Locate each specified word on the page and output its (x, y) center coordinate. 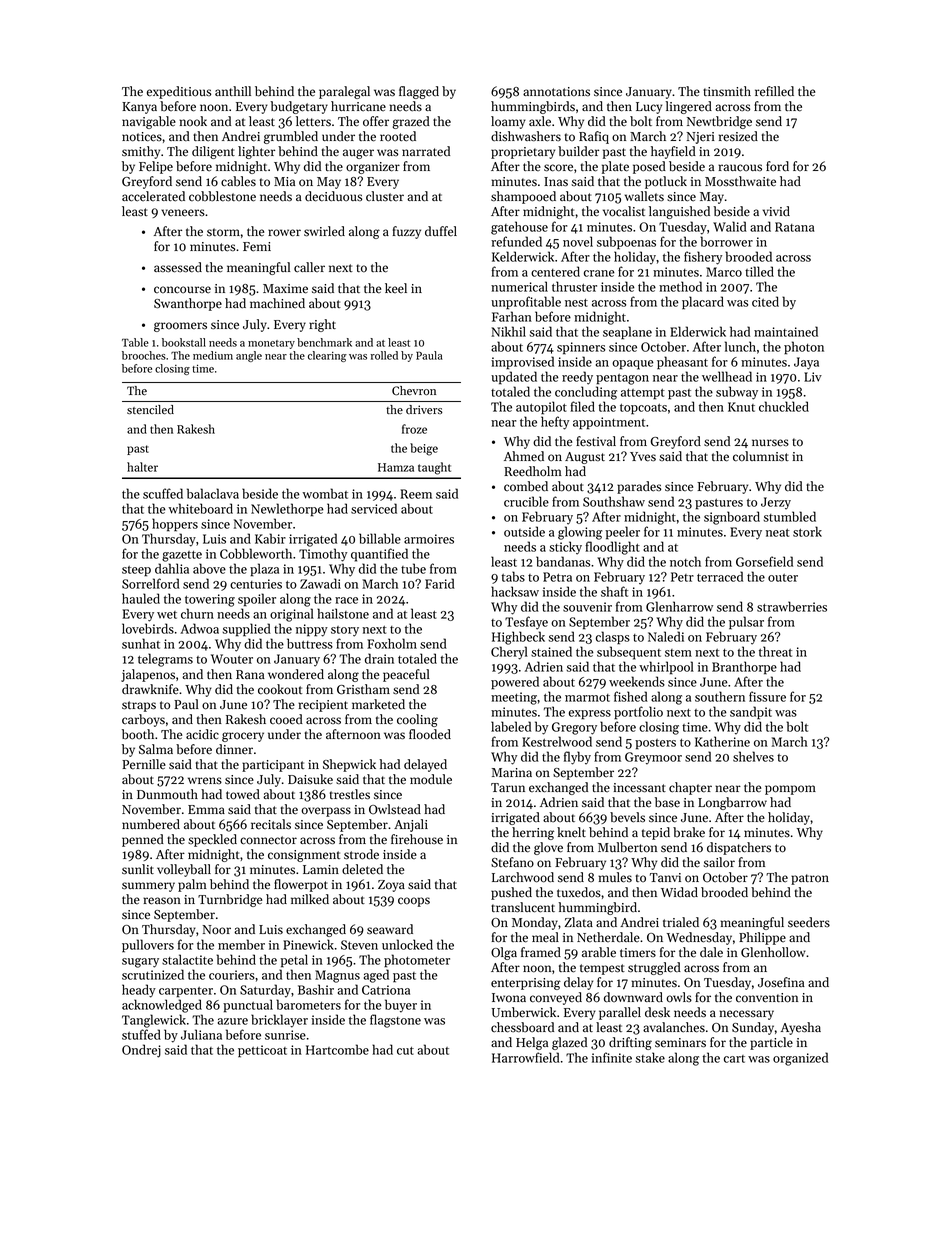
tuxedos (579, 892)
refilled (774, 91)
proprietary (523, 153)
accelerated (153, 196)
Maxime (285, 289)
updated (514, 377)
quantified (379, 555)
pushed (511, 893)
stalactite (187, 959)
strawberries (792, 606)
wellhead (727, 376)
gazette (182, 556)
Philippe (762, 938)
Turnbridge (230, 900)
